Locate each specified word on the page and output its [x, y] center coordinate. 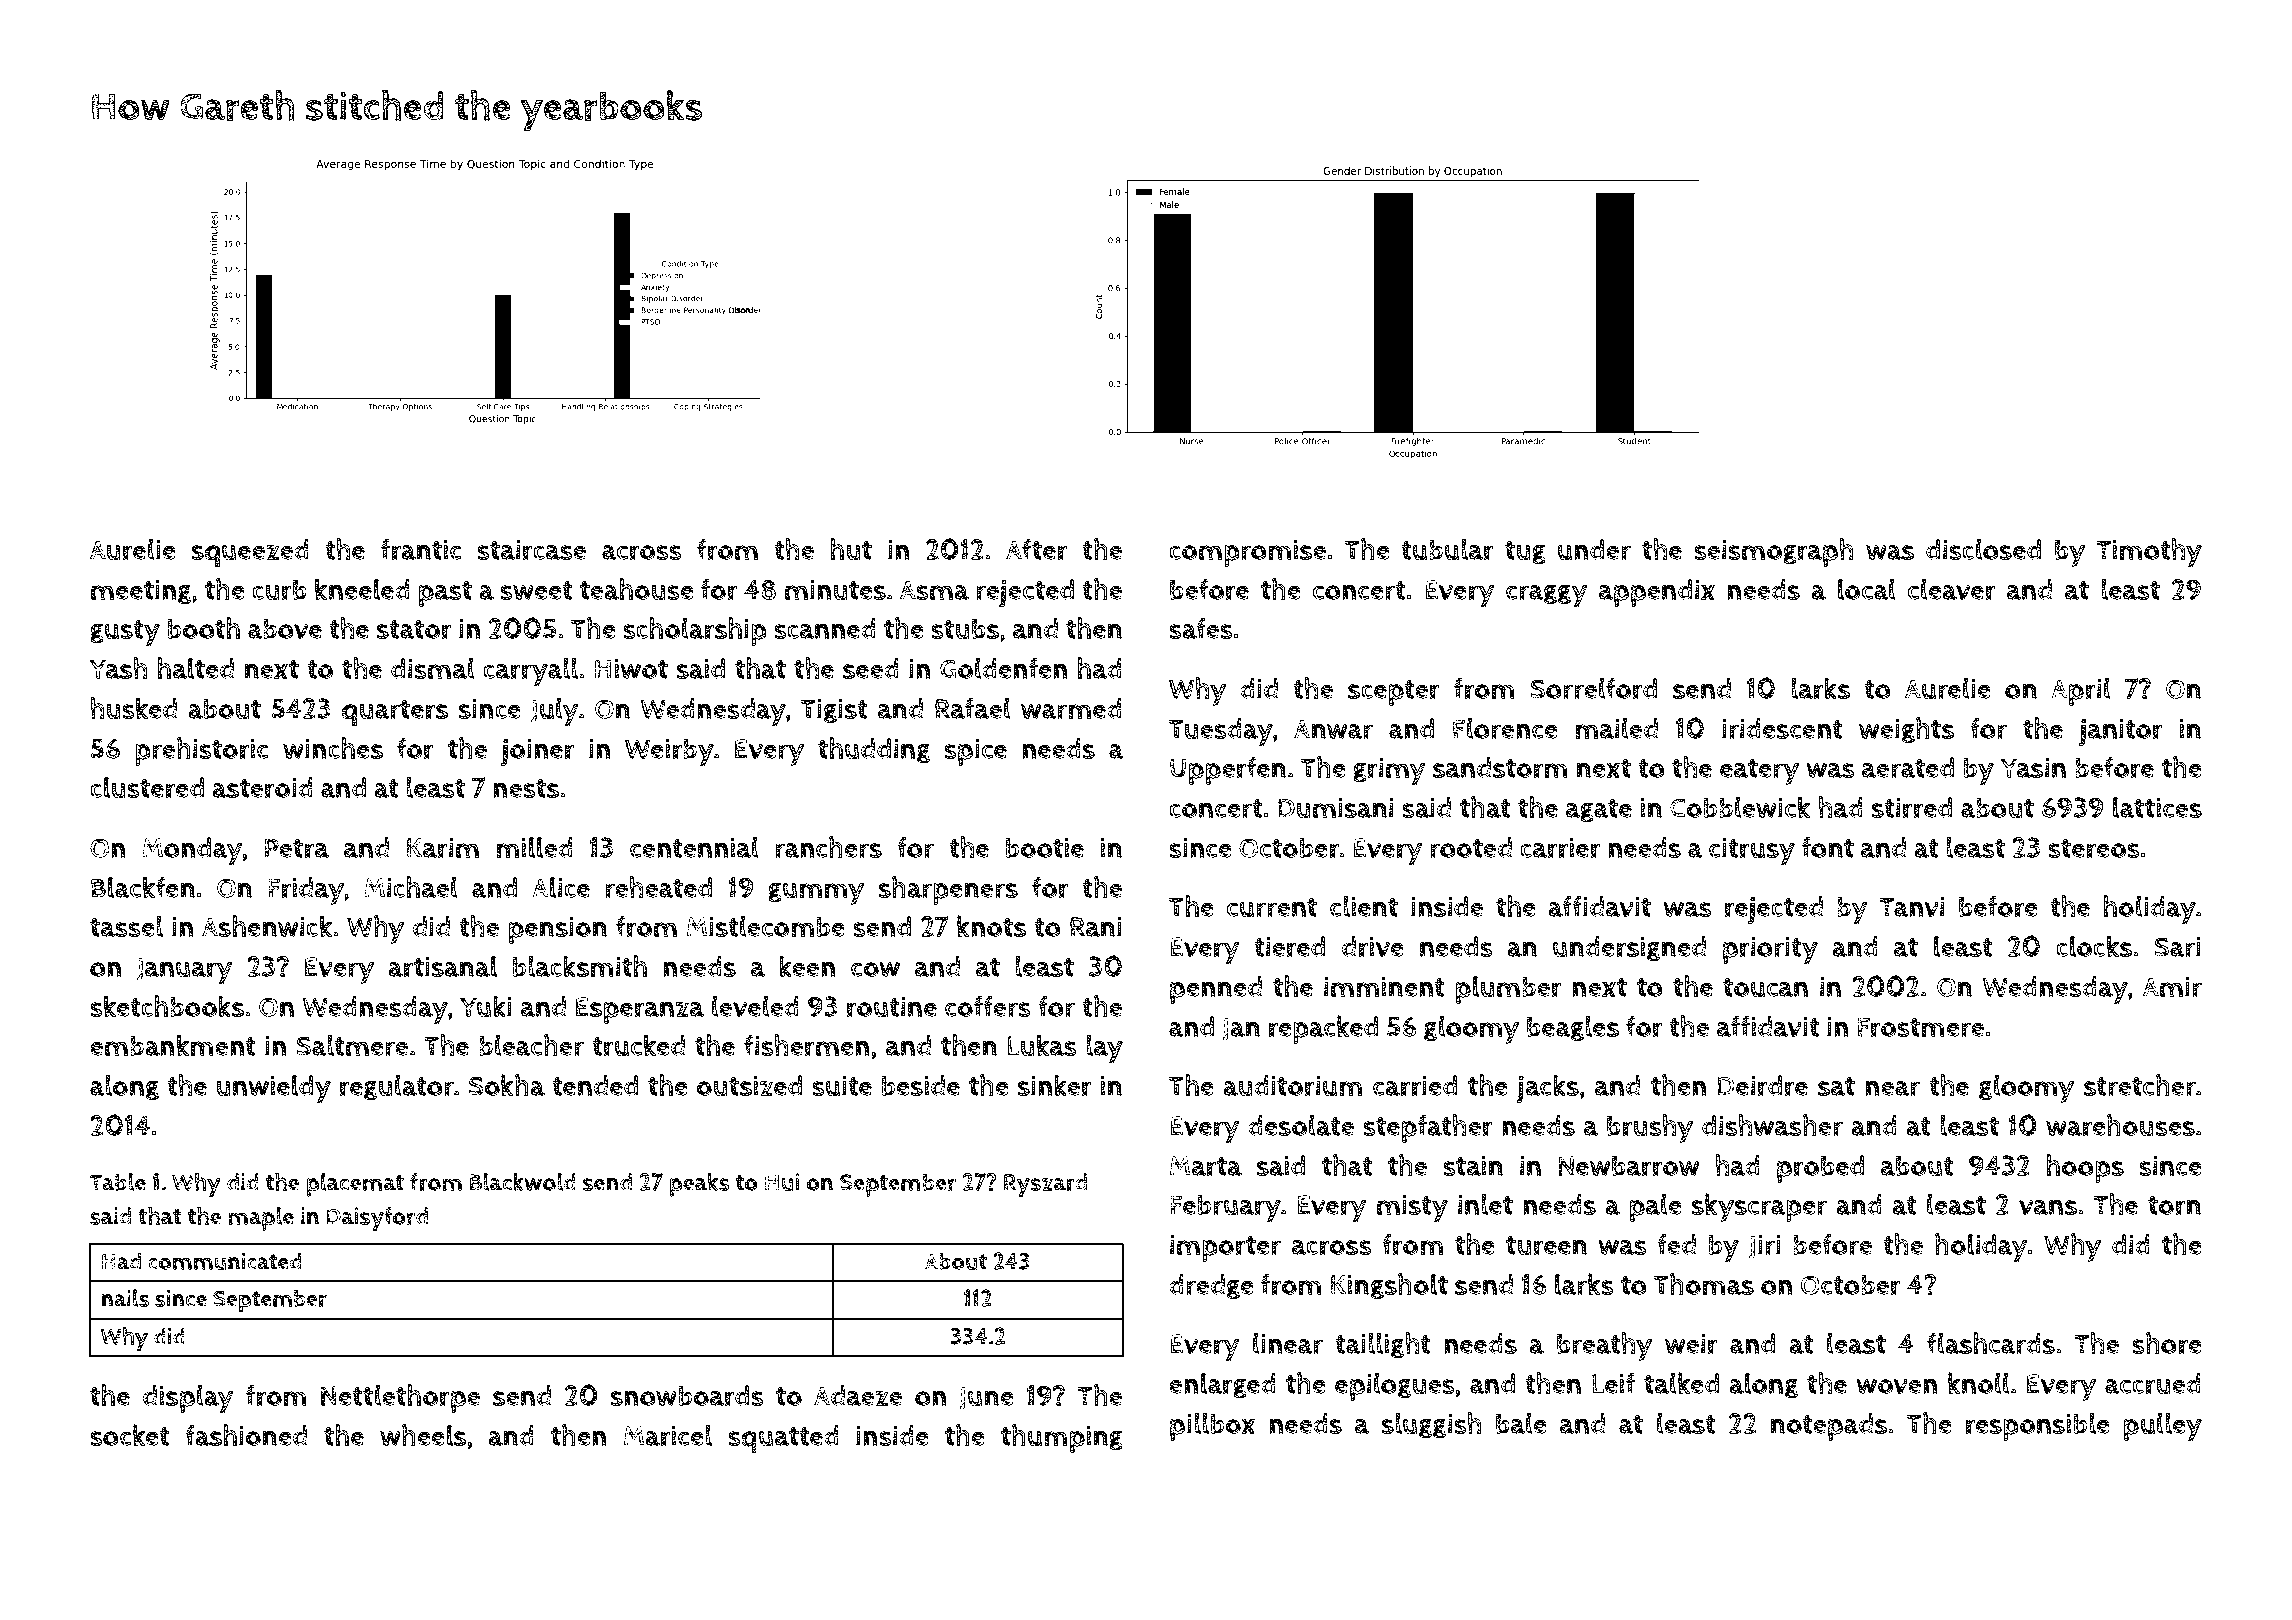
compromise [1247, 553]
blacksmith [580, 966]
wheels [423, 1435]
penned [1216, 990]
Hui [782, 1182]
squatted [783, 1439]
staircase [531, 550]
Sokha [507, 1085]
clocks [2094, 946]
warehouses [2120, 1125]
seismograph [1773, 552]
